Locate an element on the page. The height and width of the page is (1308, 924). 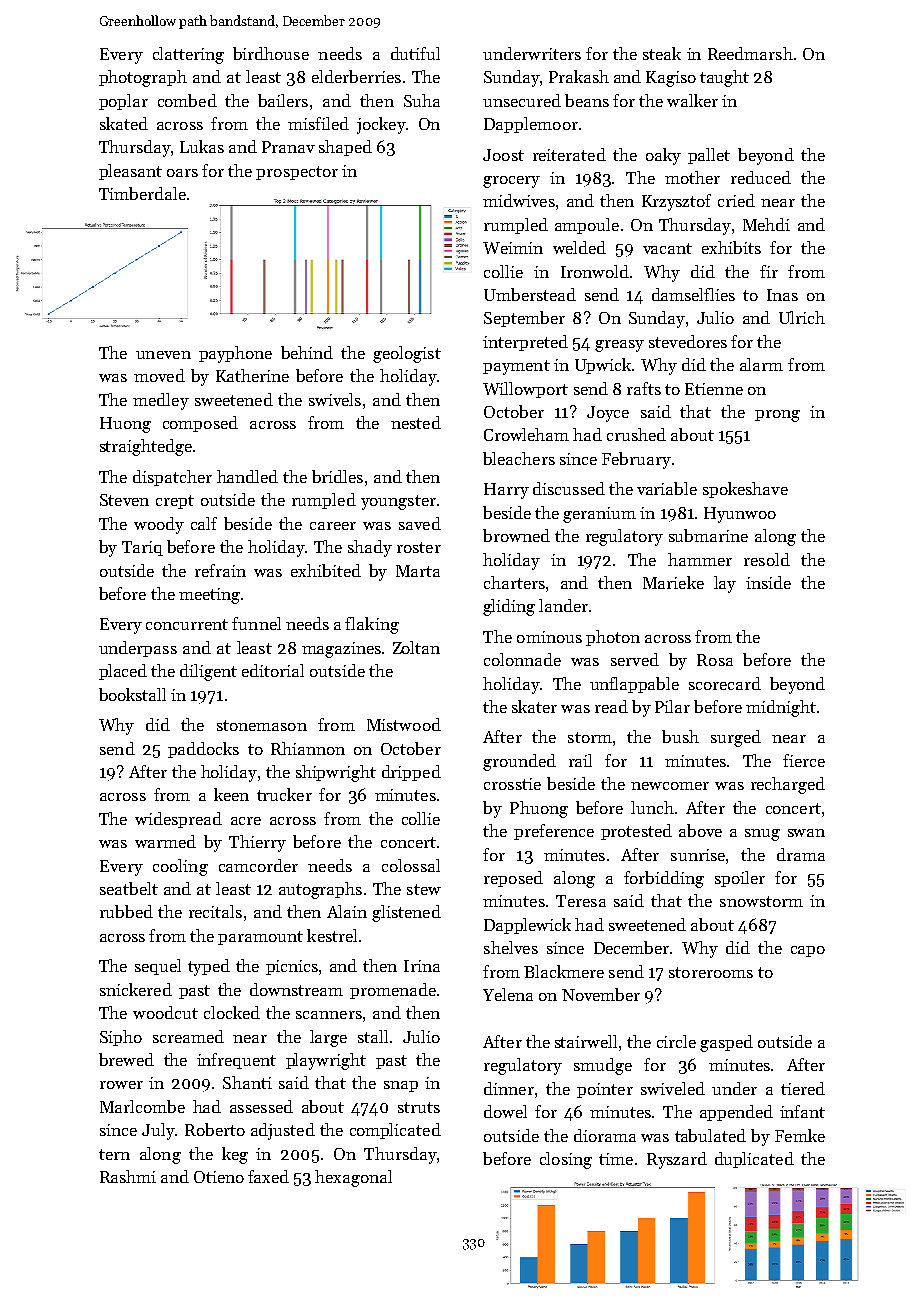
Rashmi is located at coordinates (128, 1176).
